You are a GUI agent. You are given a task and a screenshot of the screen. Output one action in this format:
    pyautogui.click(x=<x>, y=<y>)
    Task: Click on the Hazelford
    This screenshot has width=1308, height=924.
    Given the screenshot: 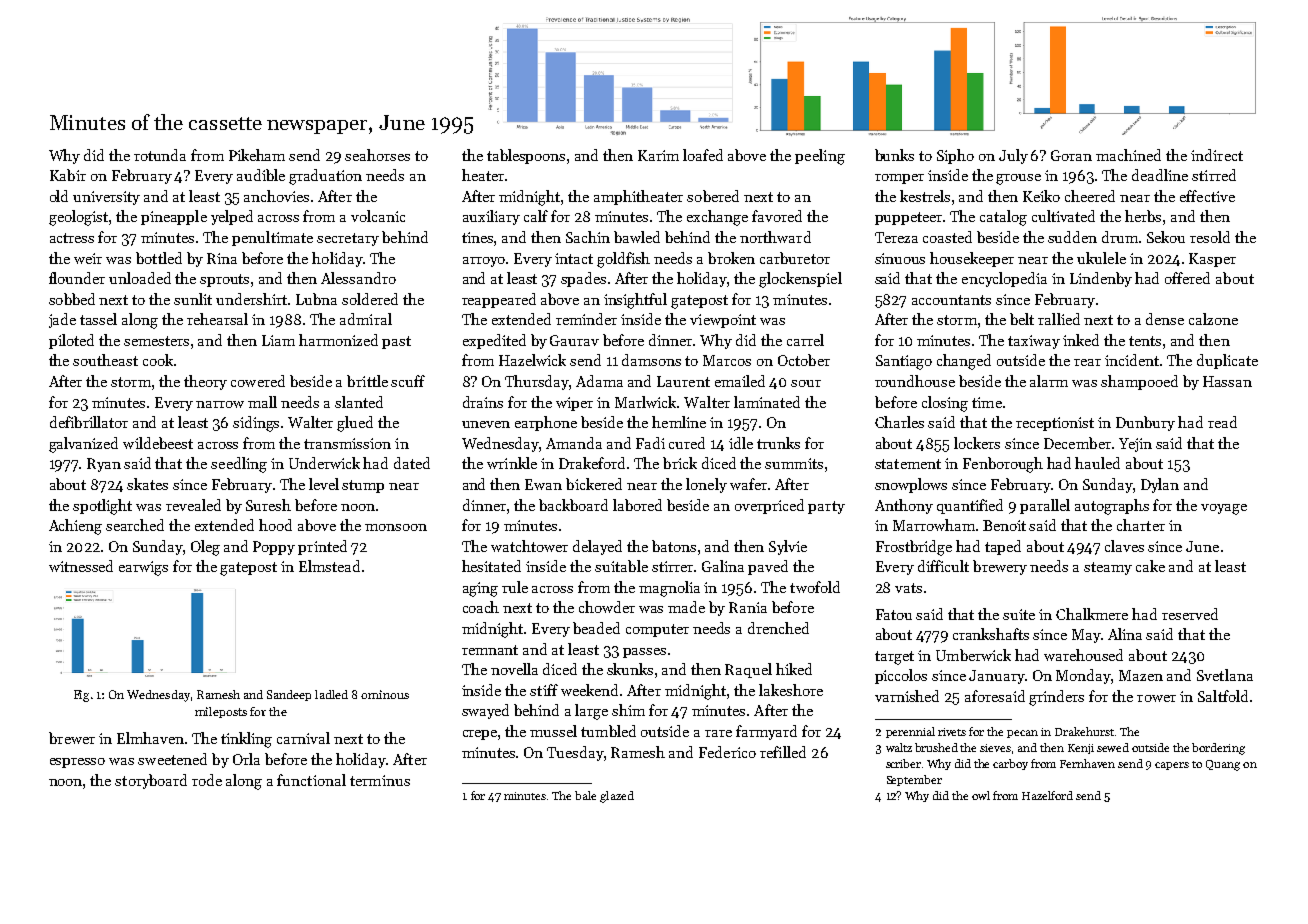 What is the action you would take?
    pyautogui.click(x=1047, y=795)
